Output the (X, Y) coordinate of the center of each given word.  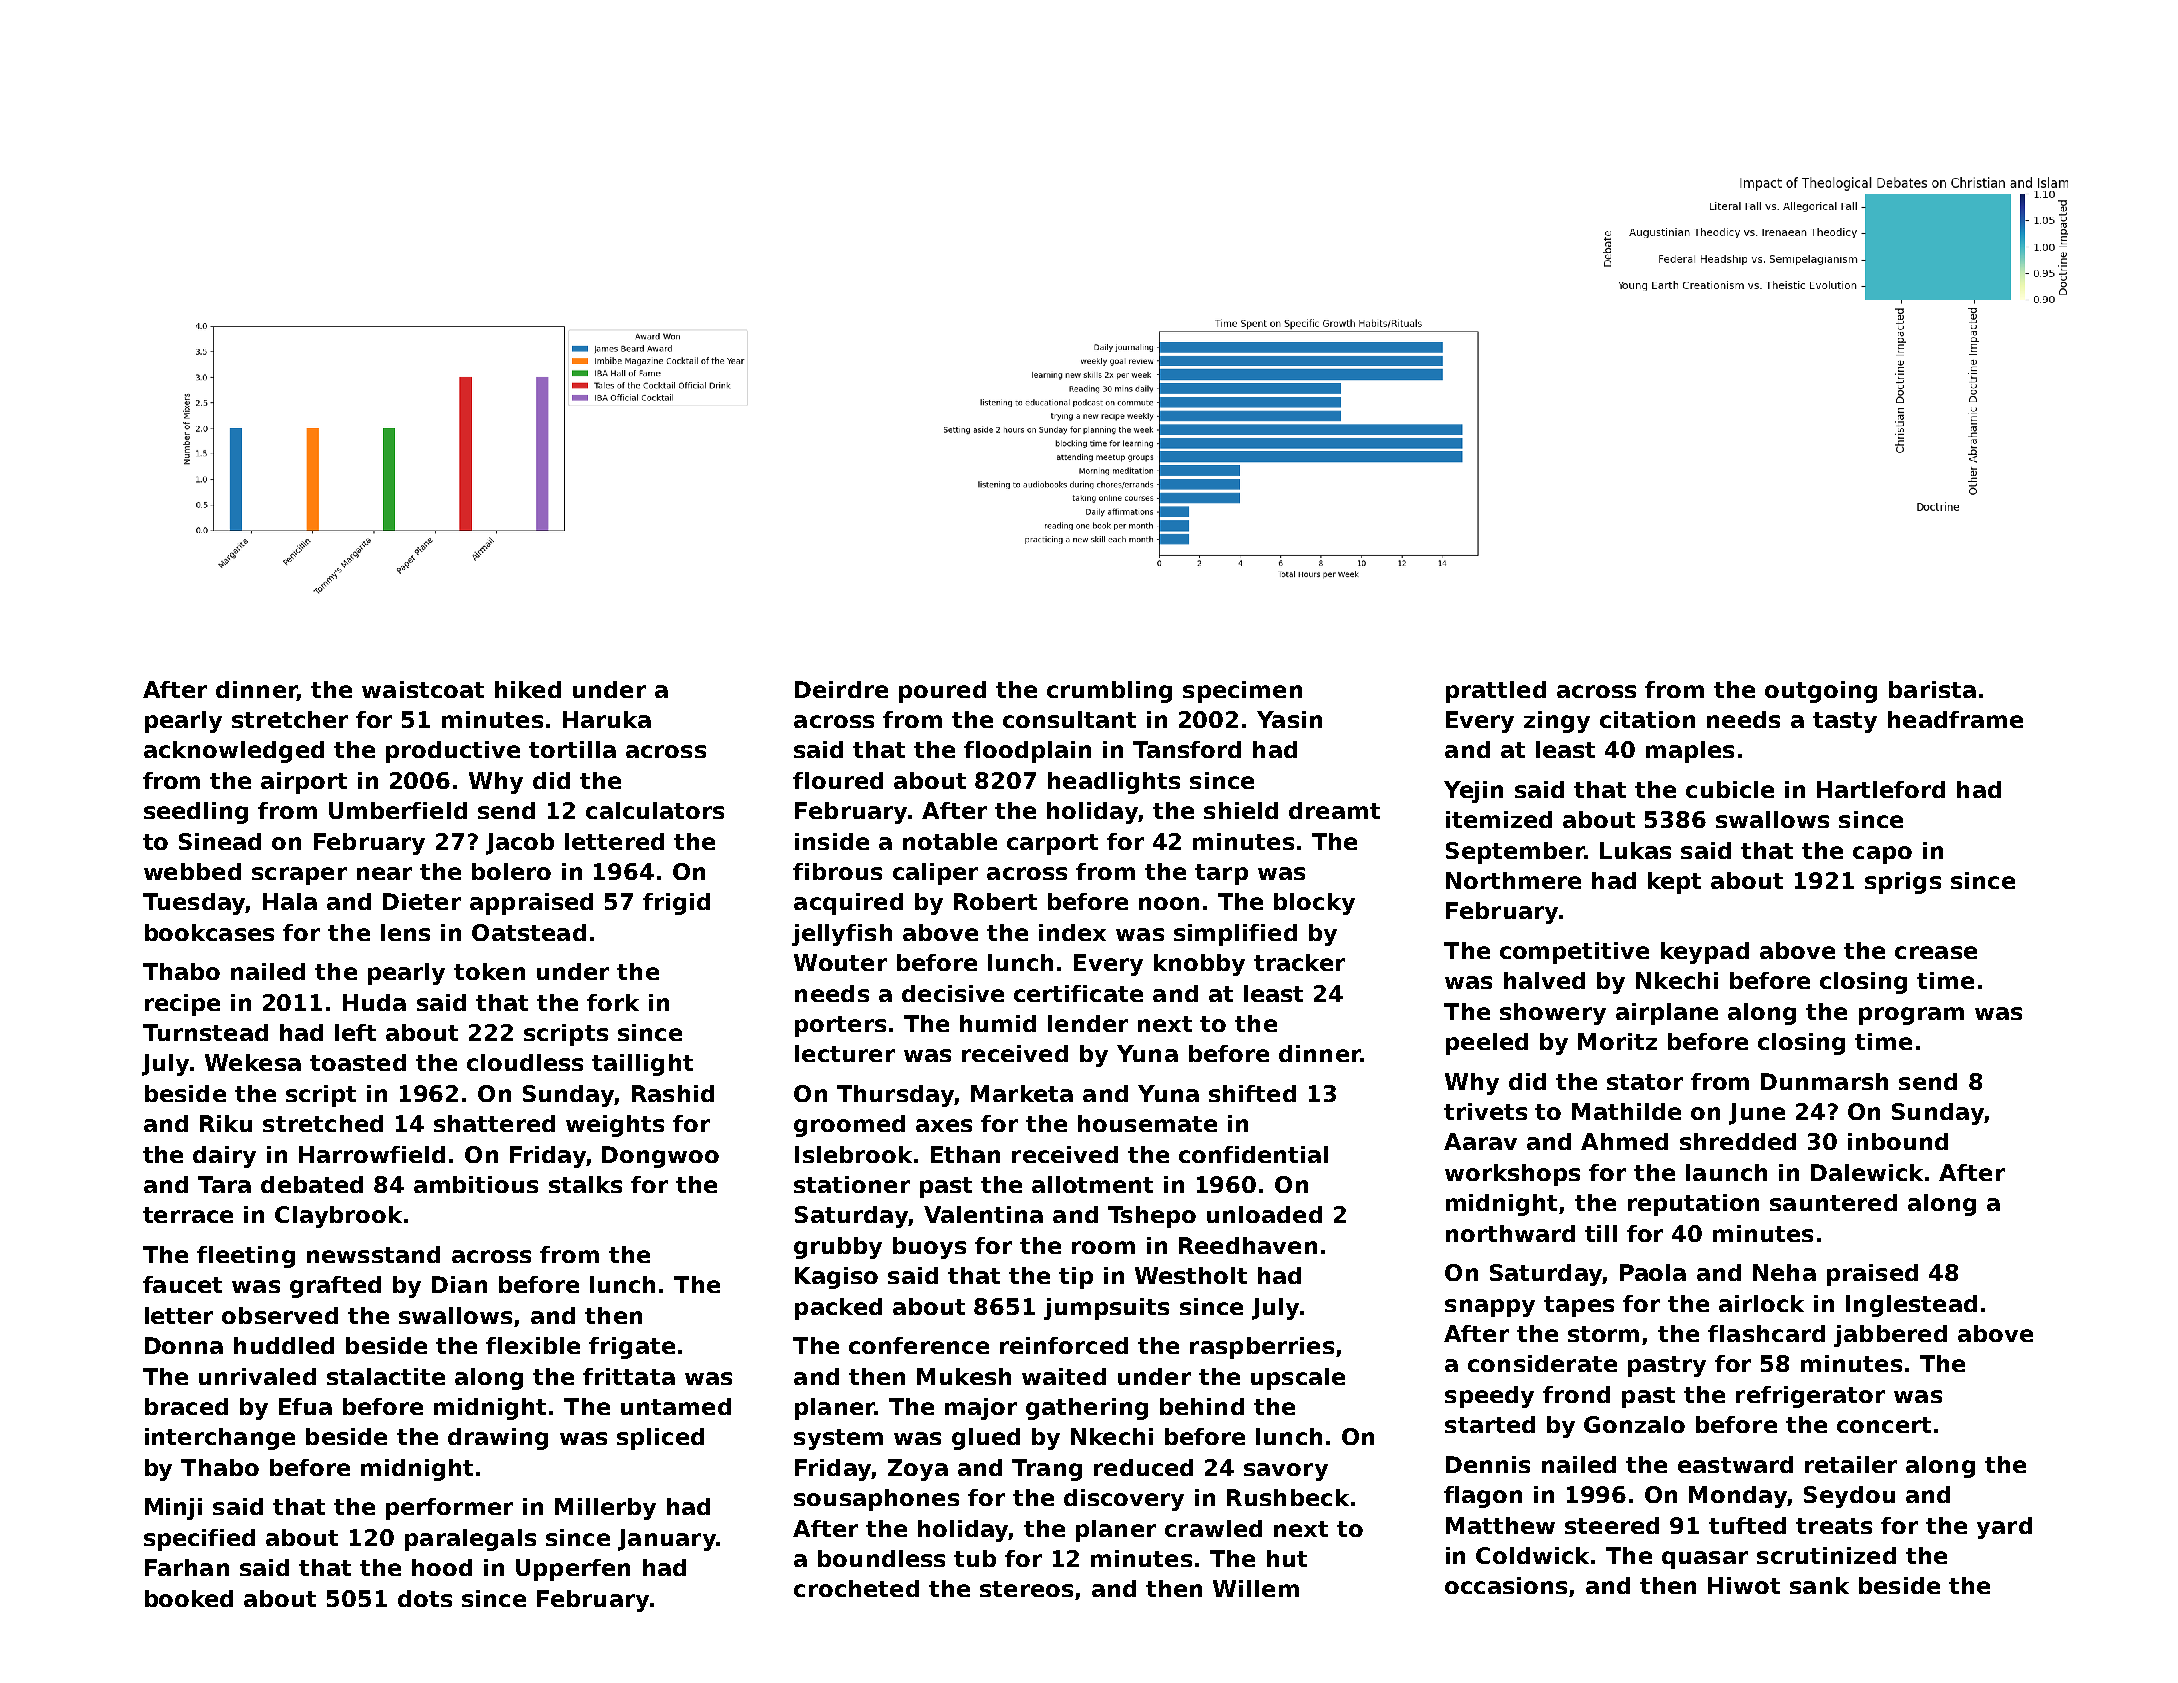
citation (1647, 719)
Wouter (840, 962)
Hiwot (1744, 1585)
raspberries (1262, 1348)
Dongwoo (660, 1157)
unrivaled (257, 1376)
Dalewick (1867, 1172)
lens (405, 932)
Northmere (1513, 880)
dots (425, 1598)
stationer (852, 1184)
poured (942, 692)
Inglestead (1911, 1306)
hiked (528, 689)
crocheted (856, 1588)
